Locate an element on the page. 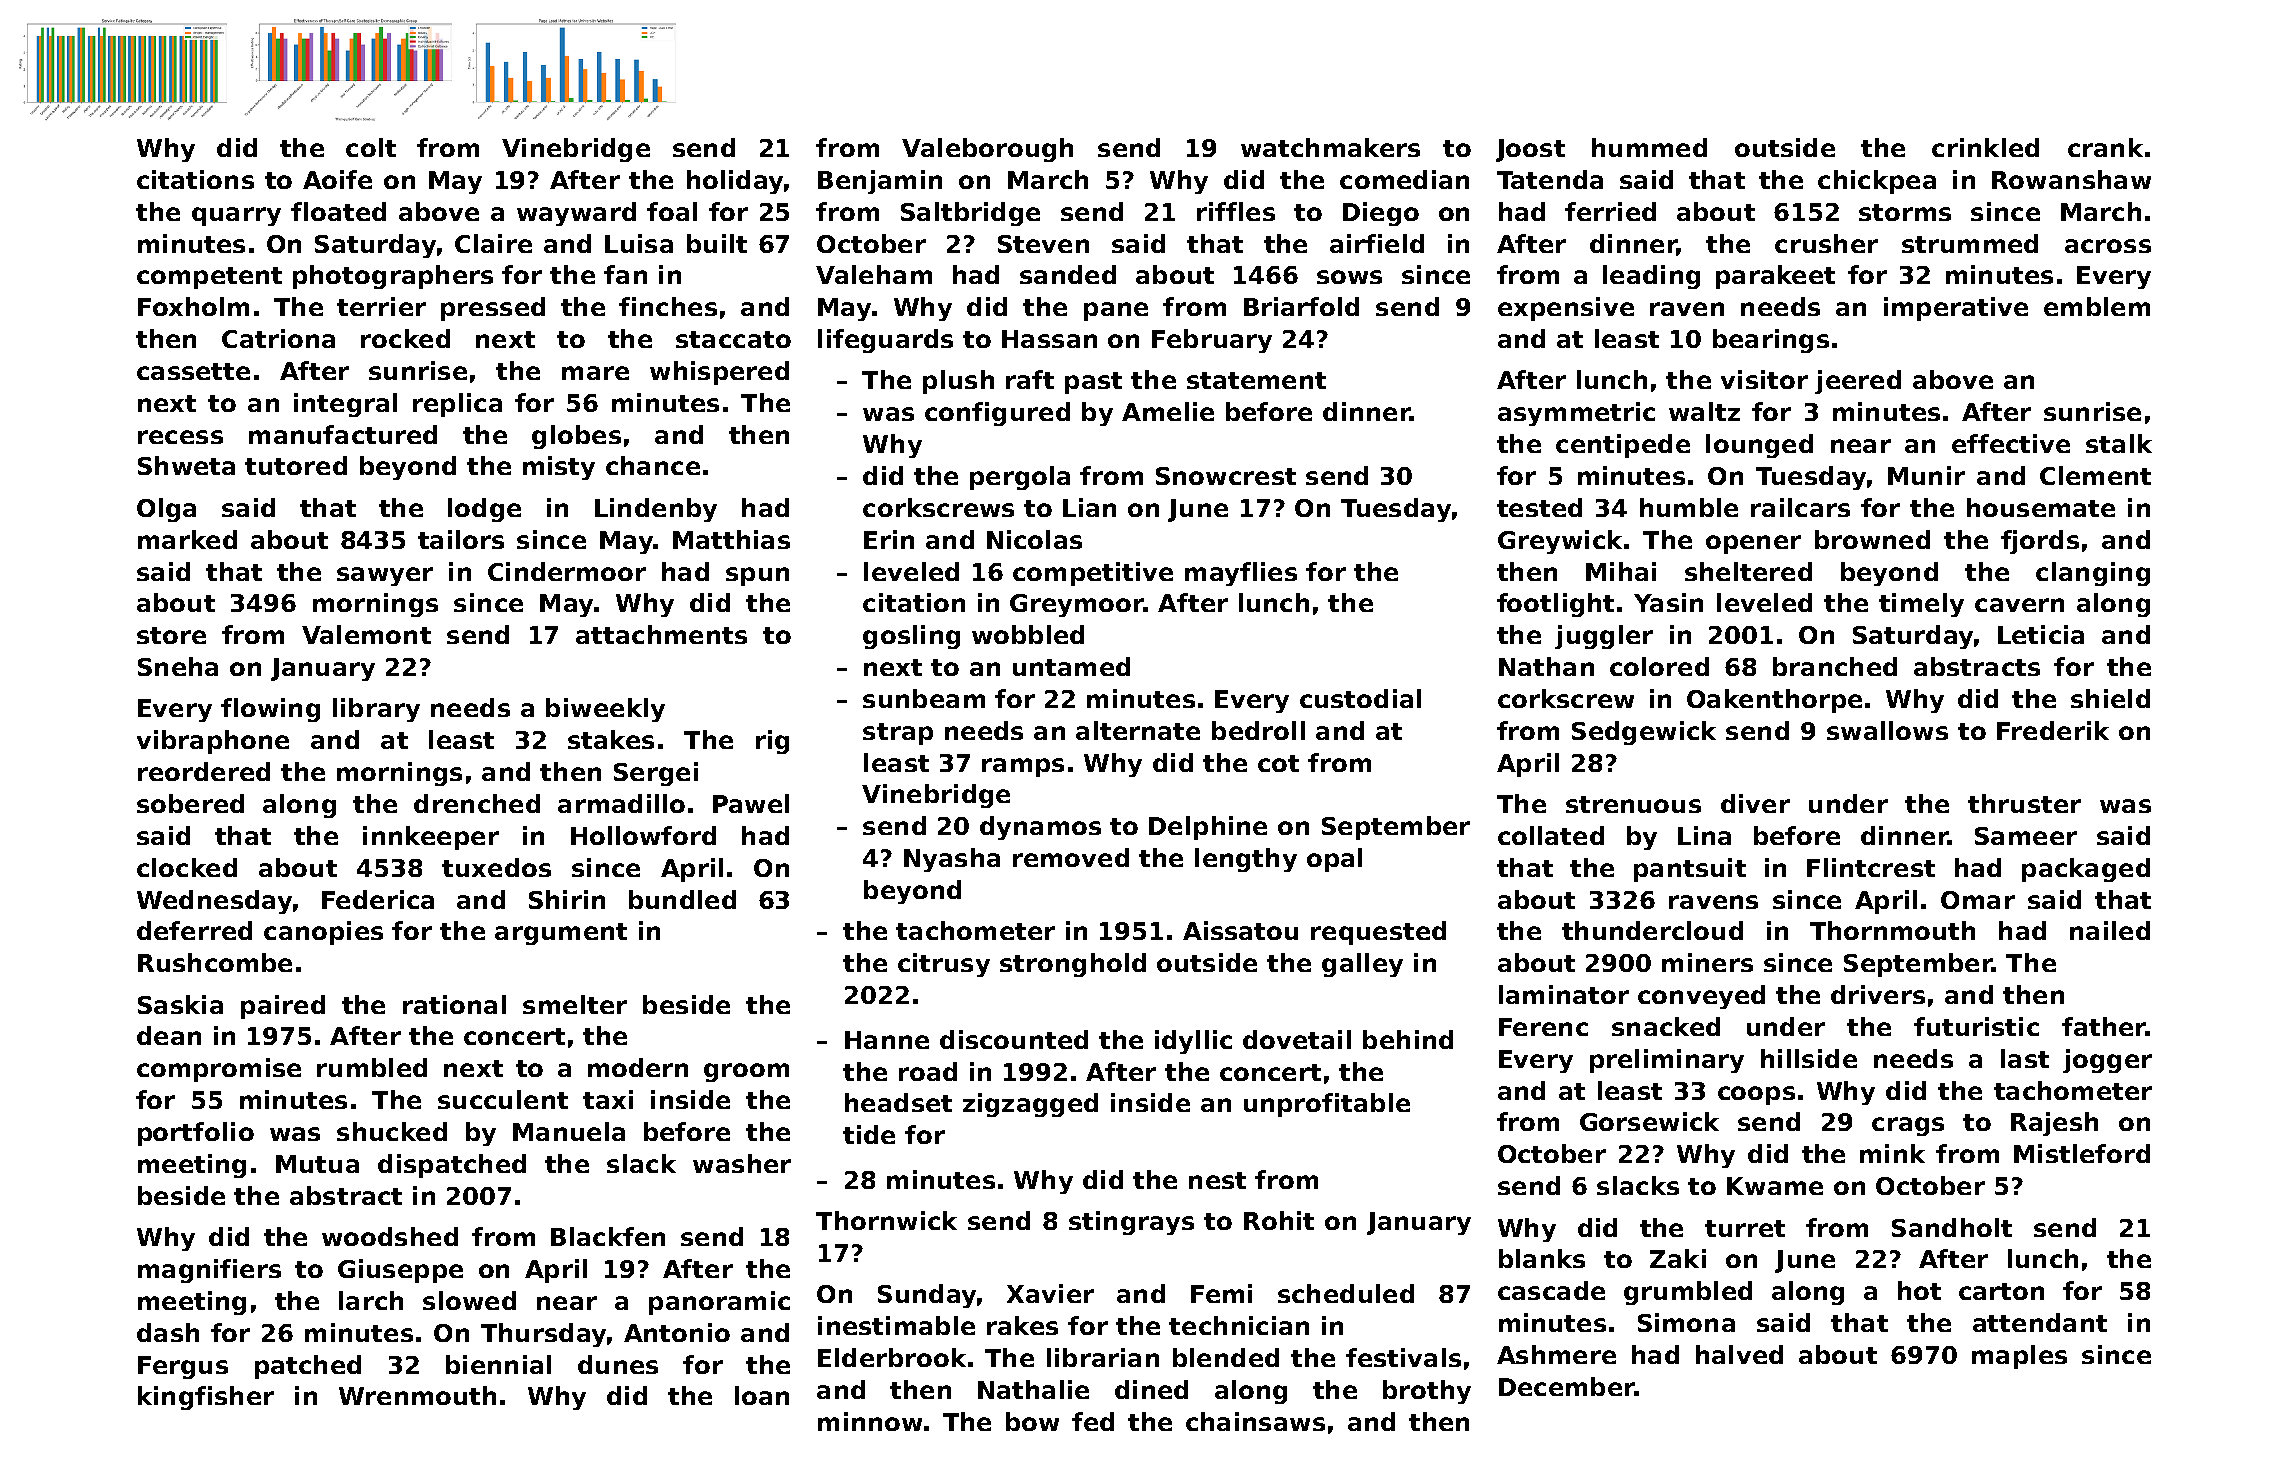  parakeet is located at coordinates (1775, 277).
